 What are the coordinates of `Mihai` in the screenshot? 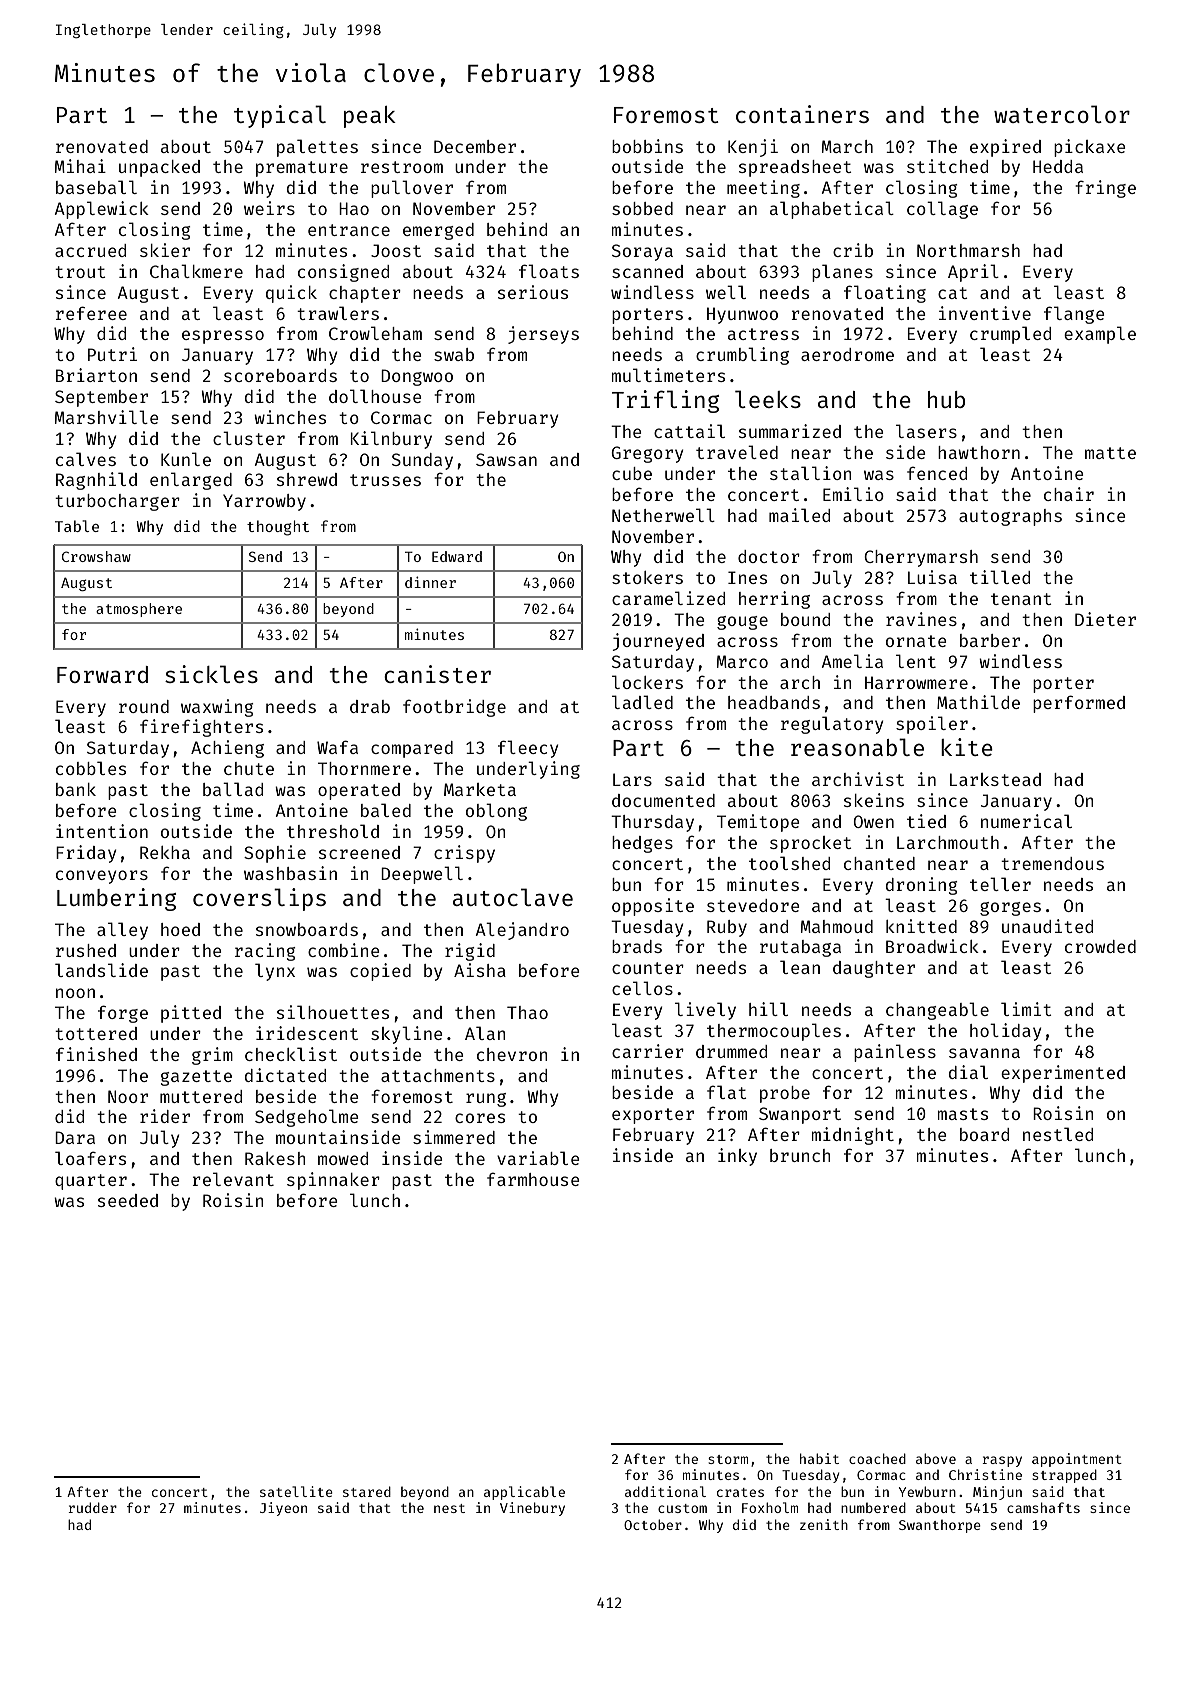 It's located at (80, 166).
